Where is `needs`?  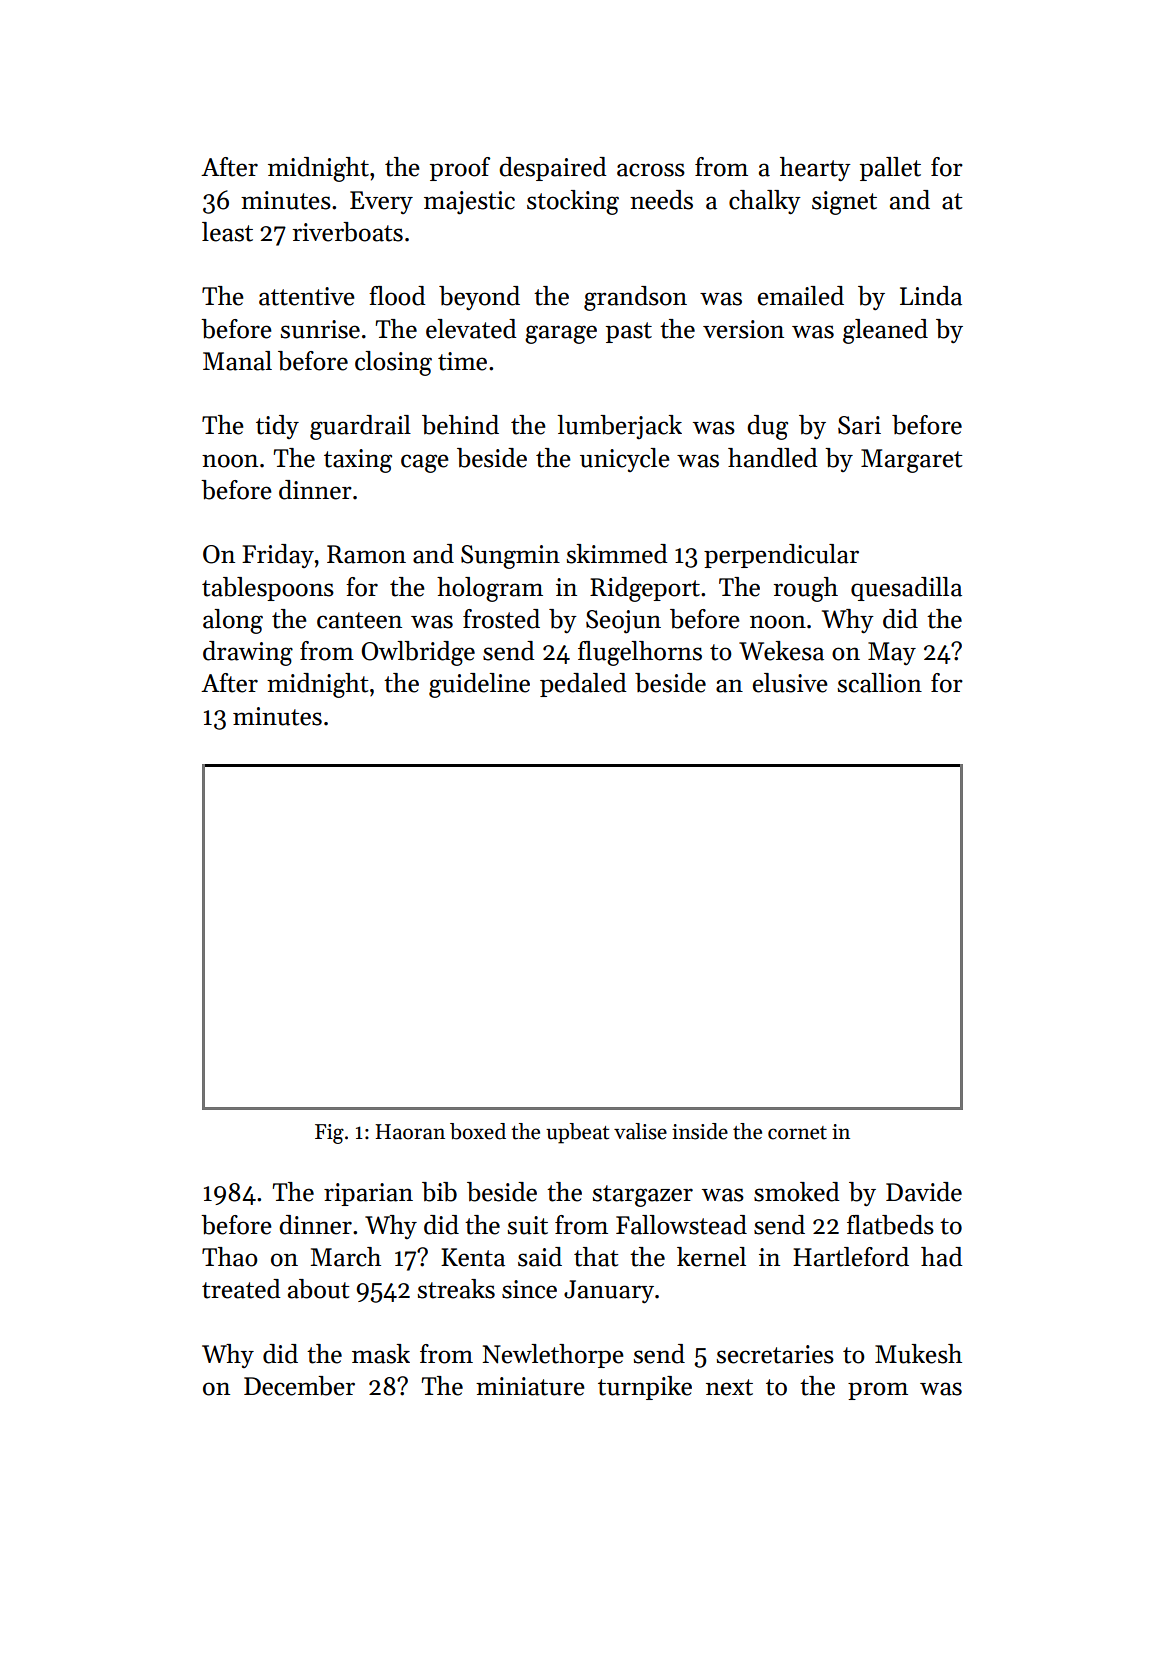 needs is located at coordinates (661, 200).
